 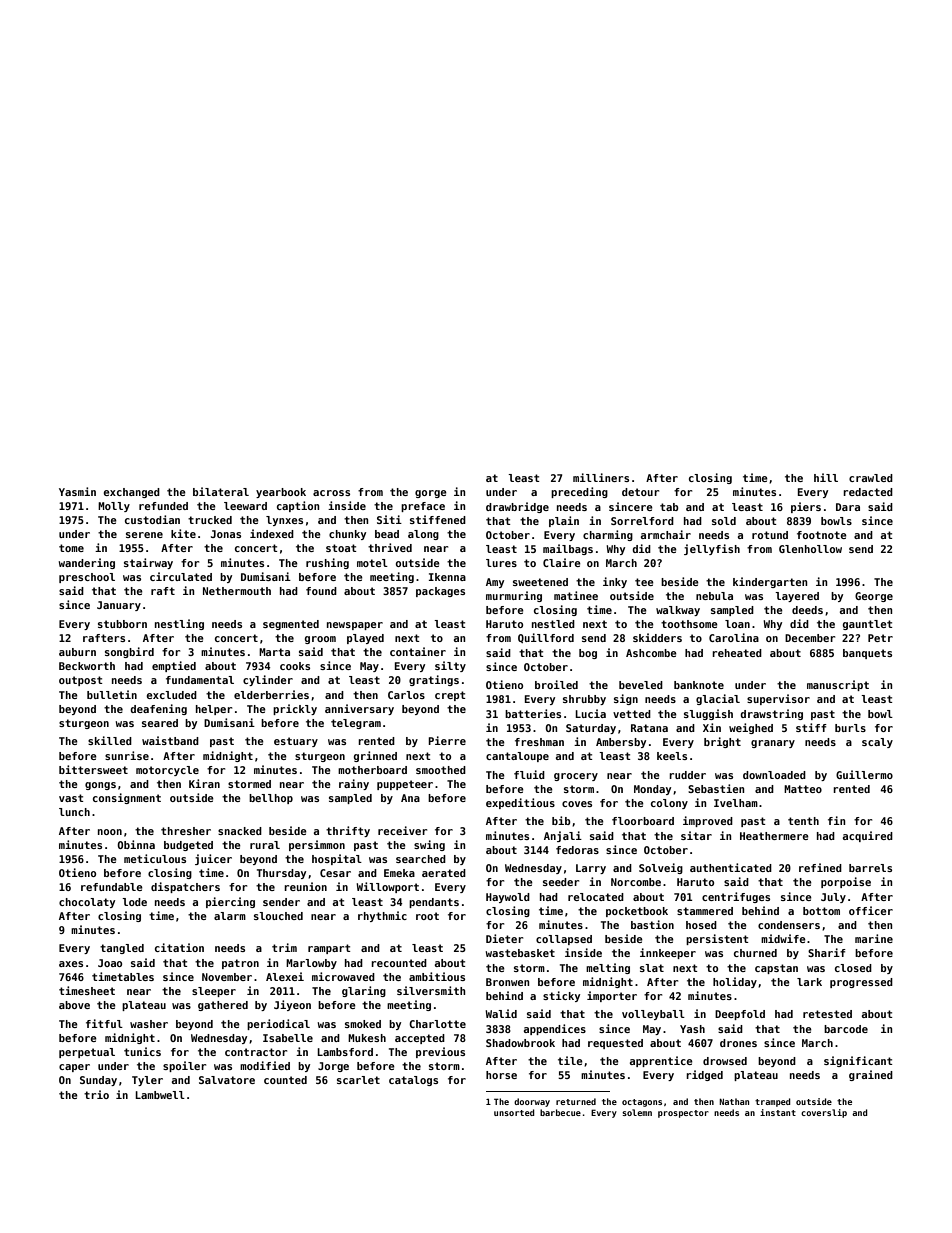 I want to click on tangled, so click(x=122, y=949).
